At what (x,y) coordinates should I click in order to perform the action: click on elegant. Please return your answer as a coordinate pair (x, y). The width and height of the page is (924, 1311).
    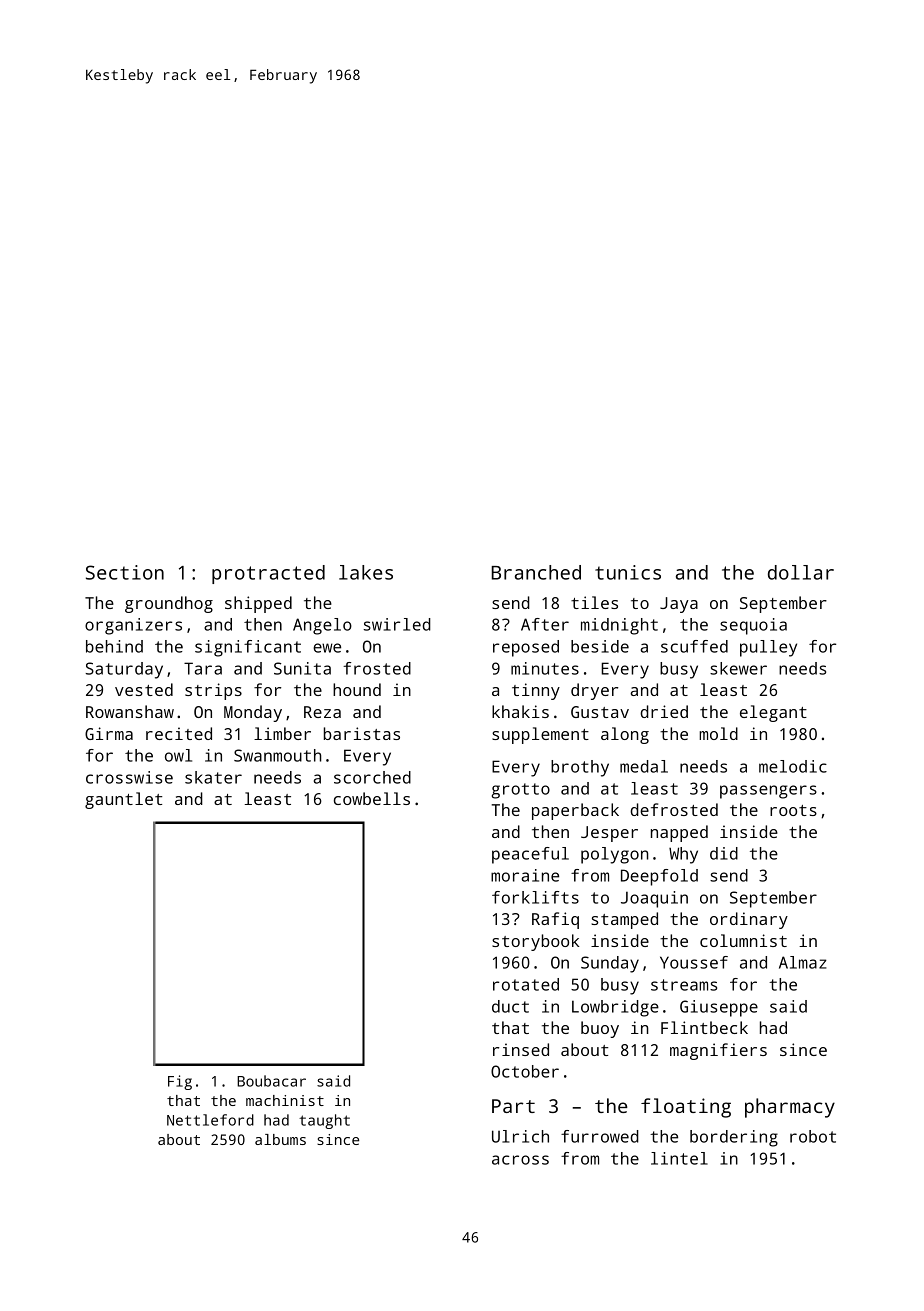
    Looking at the image, I should click on (773, 713).
